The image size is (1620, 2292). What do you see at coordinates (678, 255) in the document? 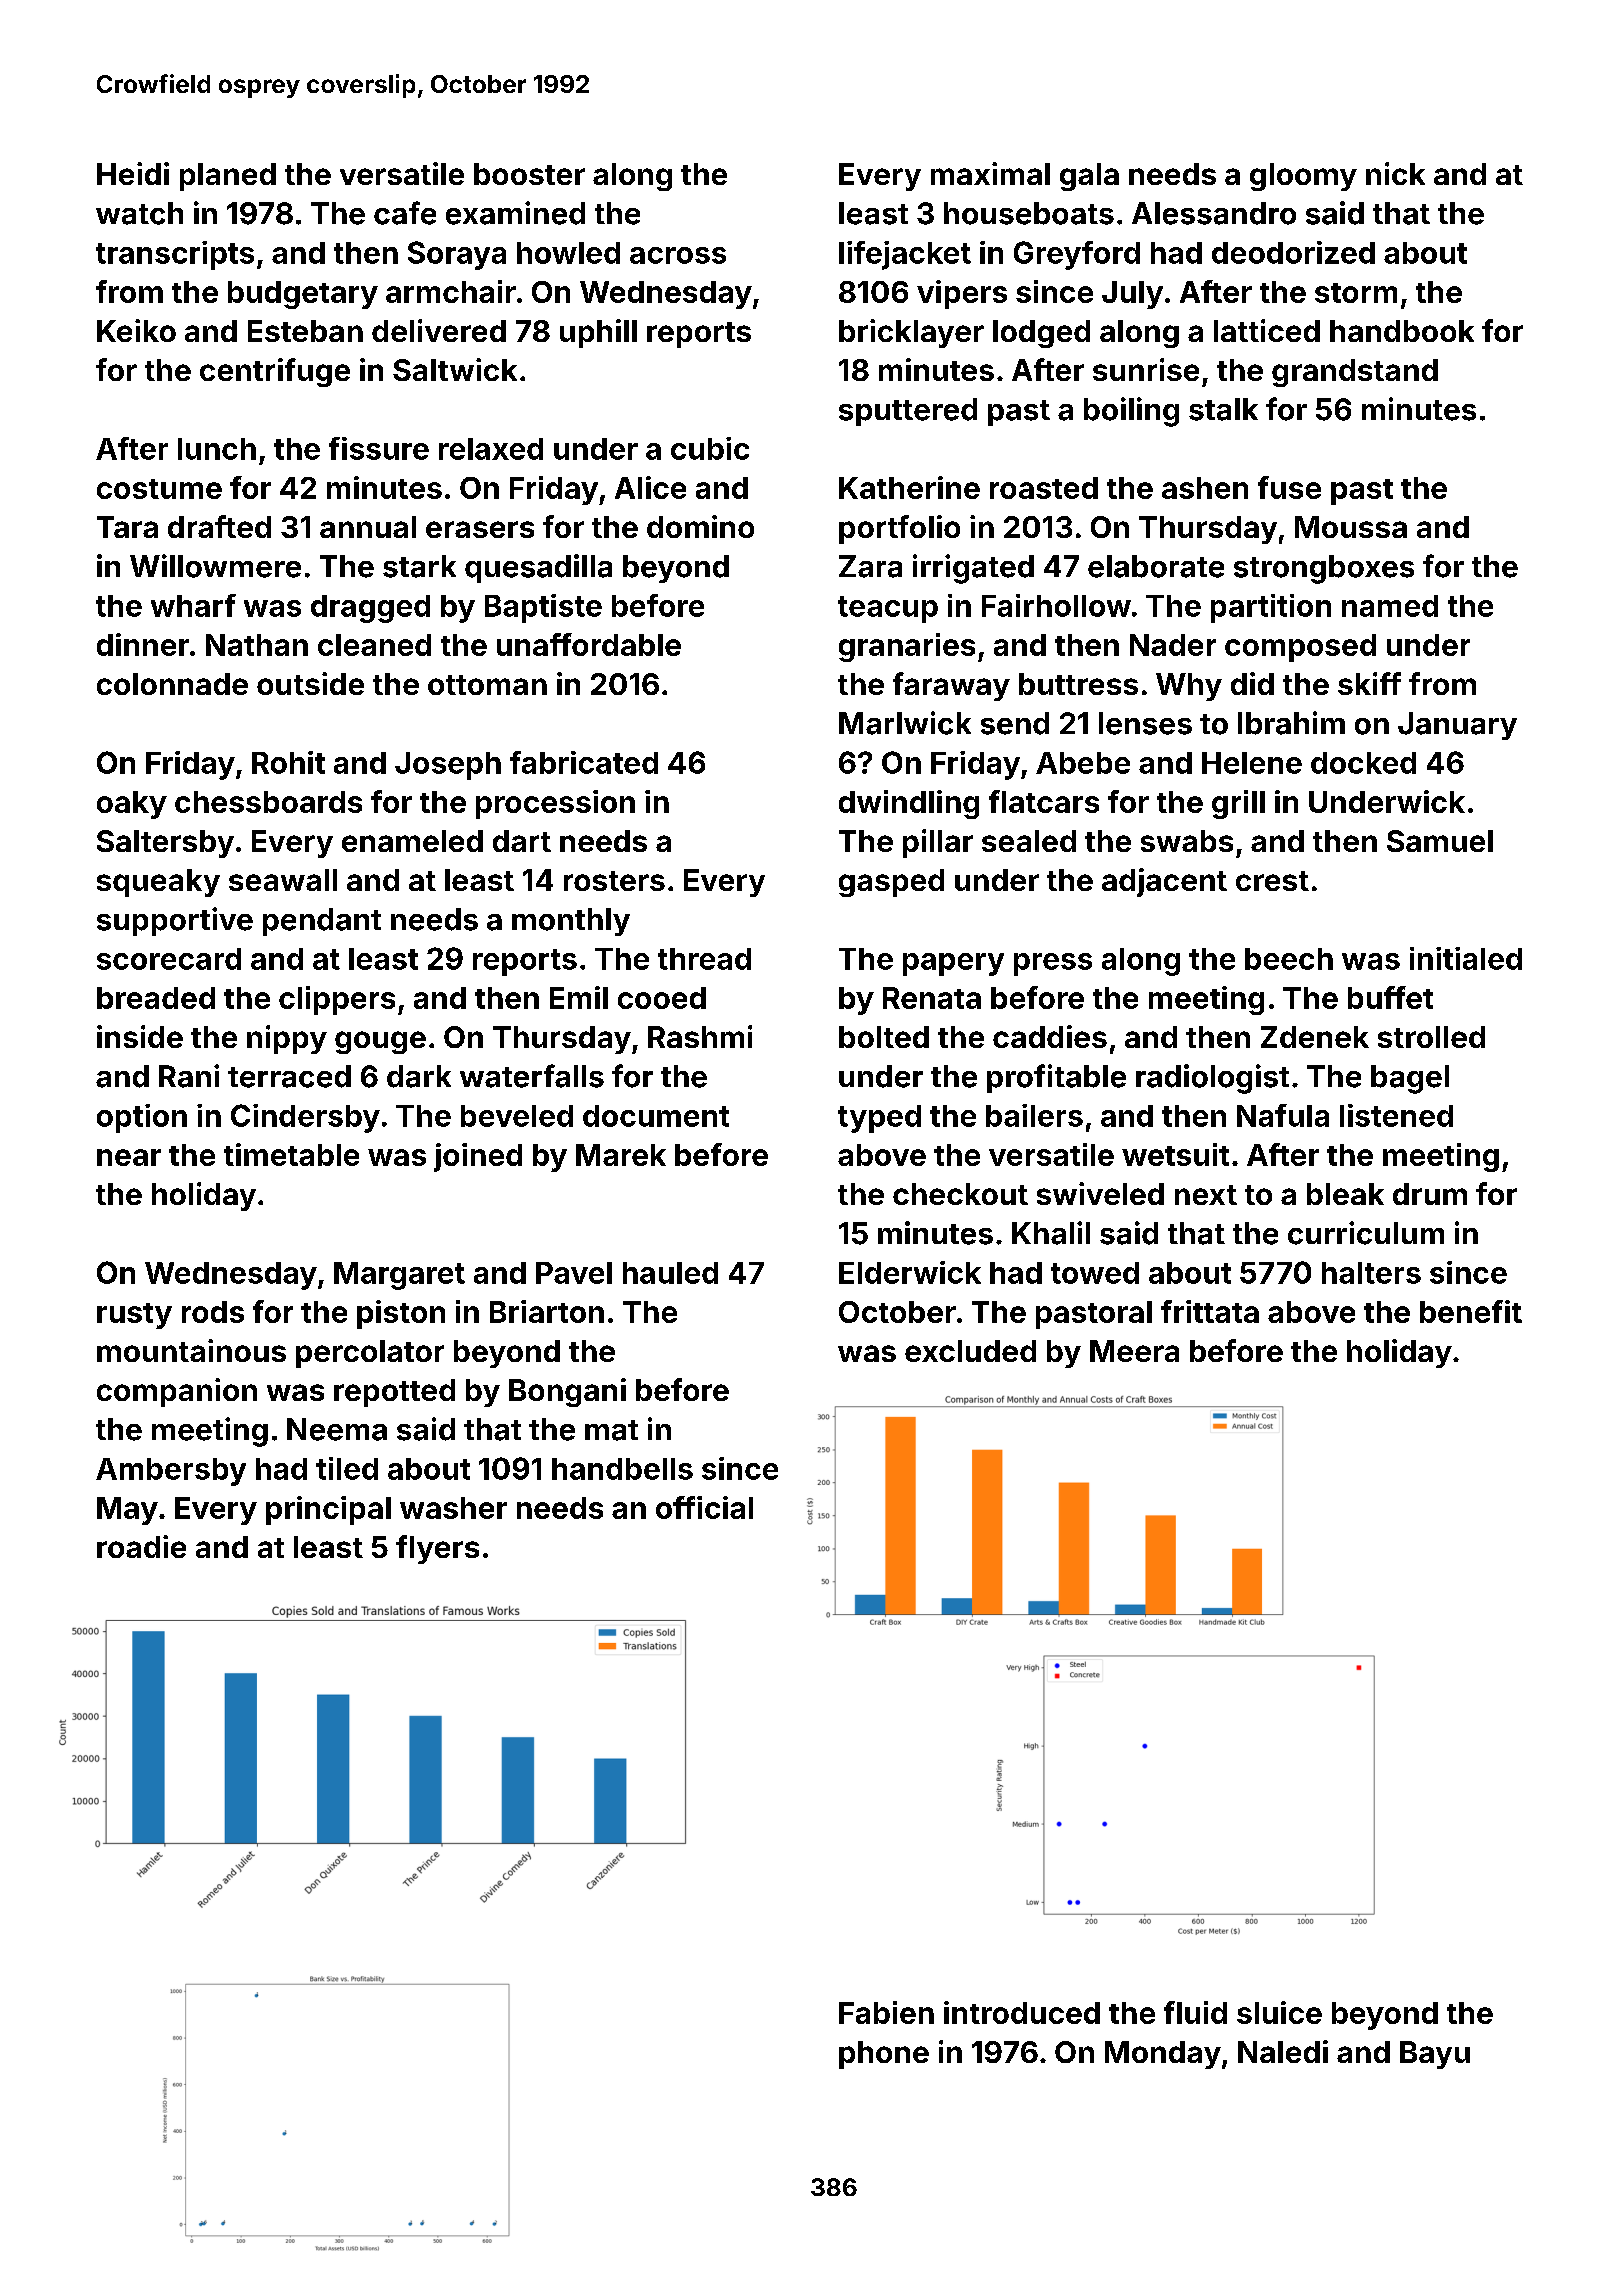
I see `across` at bounding box center [678, 255].
